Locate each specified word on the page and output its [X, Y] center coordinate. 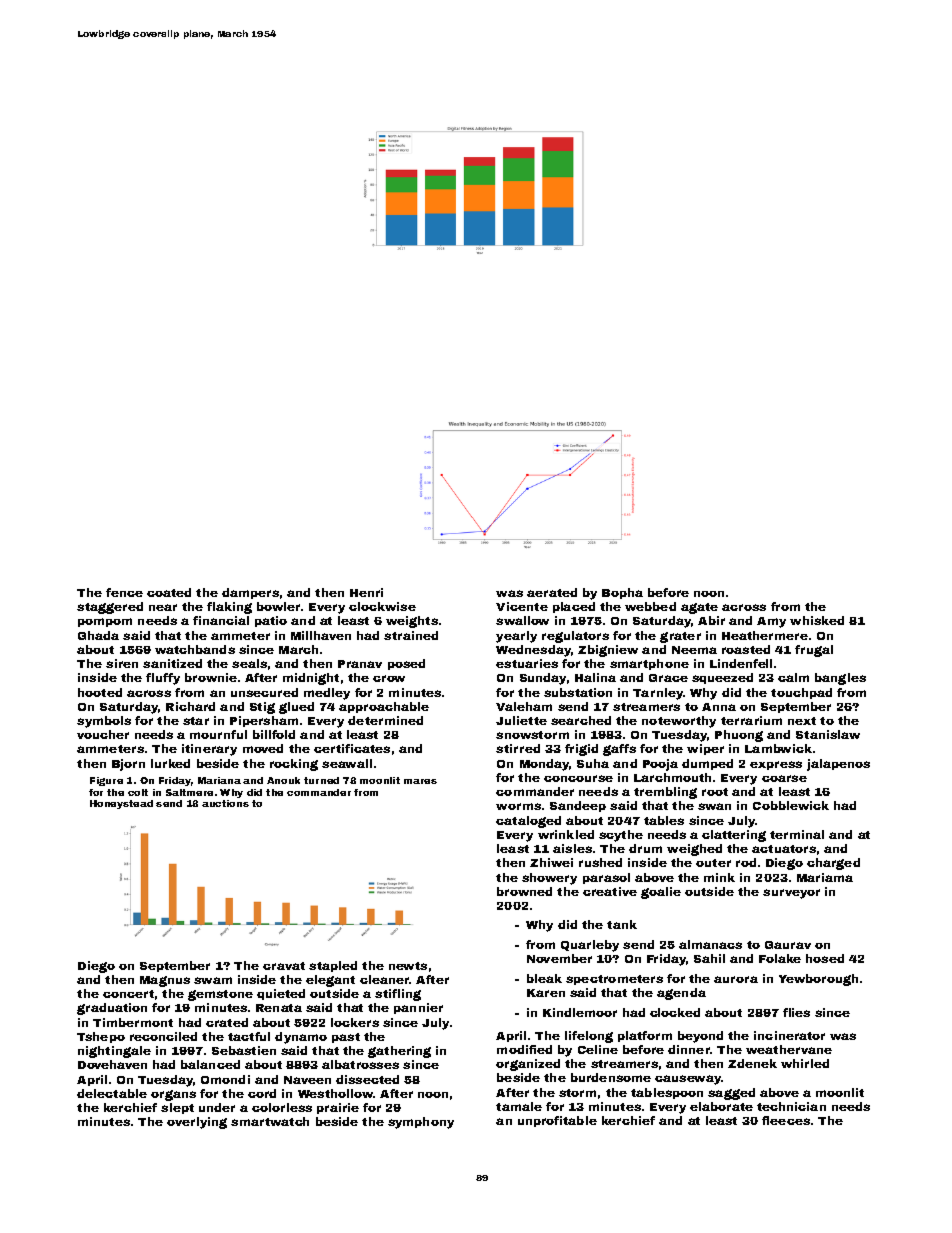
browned [524, 891]
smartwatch [270, 1121]
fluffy [163, 679]
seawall [347, 763]
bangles [840, 679]
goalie [661, 893]
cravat [284, 966]
